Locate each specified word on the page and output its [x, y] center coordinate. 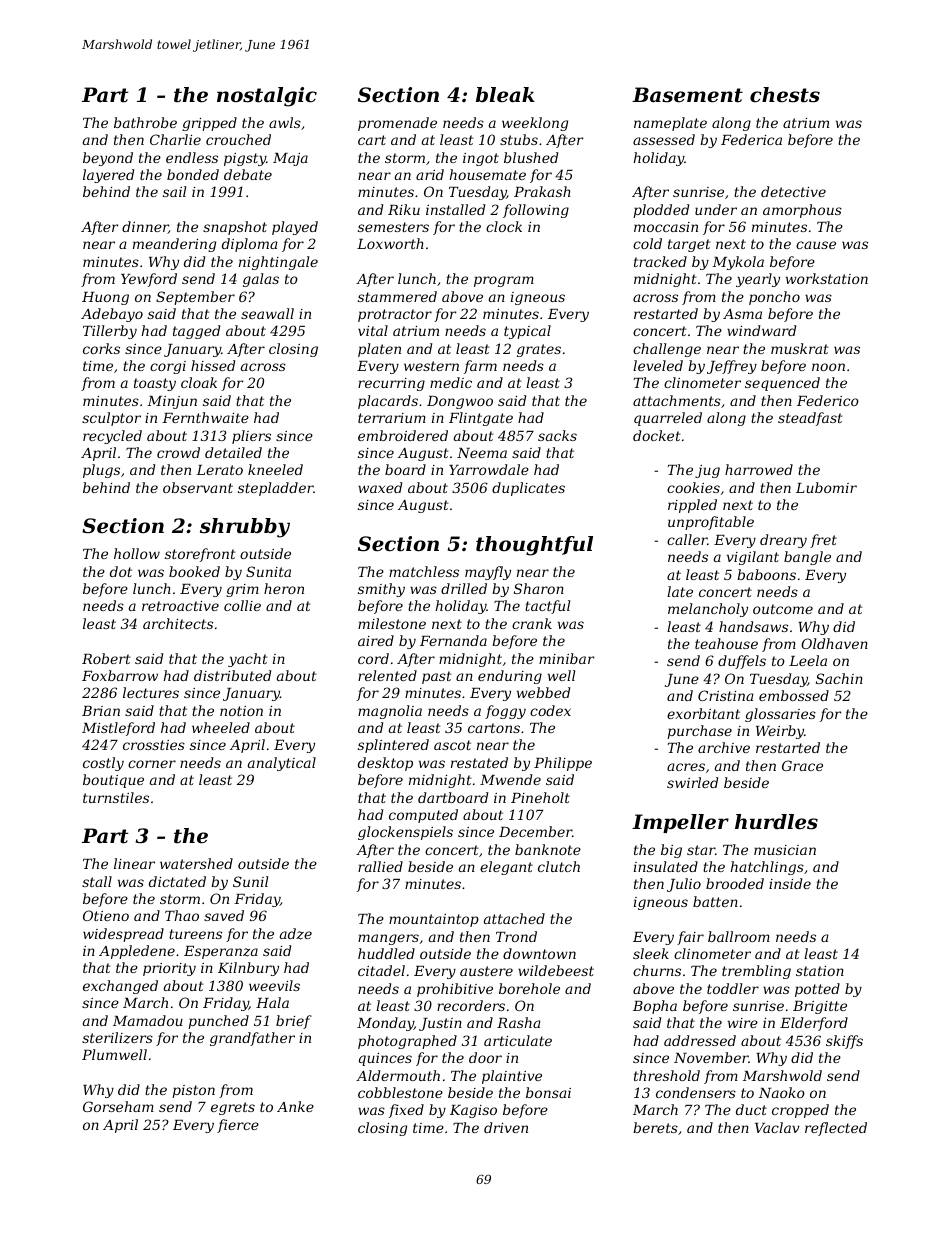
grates [539, 350]
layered [108, 176]
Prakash [542, 191]
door [485, 1057]
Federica [751, 139]
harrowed [759, 469]
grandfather [252, 1039]
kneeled [275, 469]
